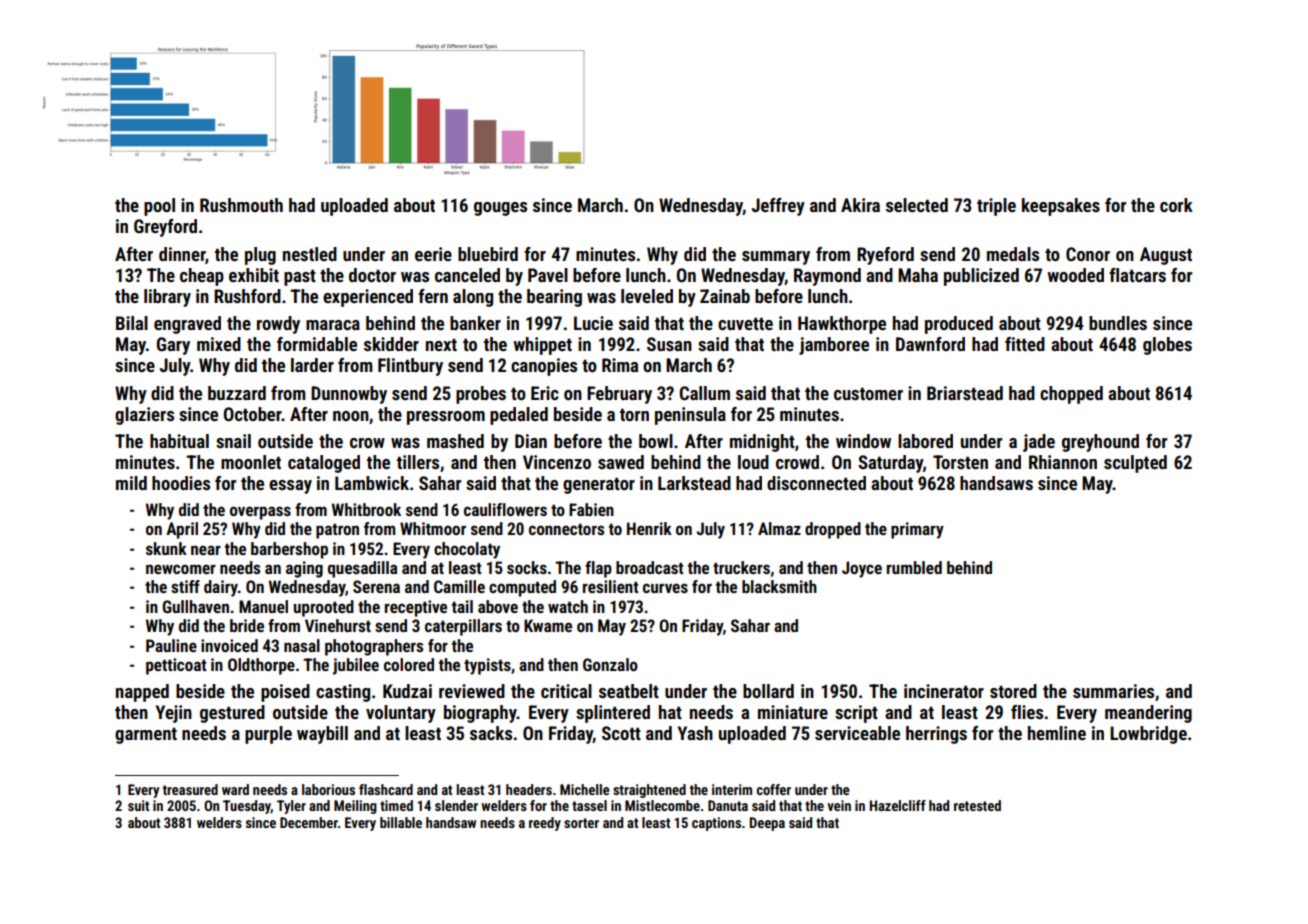 This image has height=924, width=1308. I want to click on Fabien, so click(591, 509).
